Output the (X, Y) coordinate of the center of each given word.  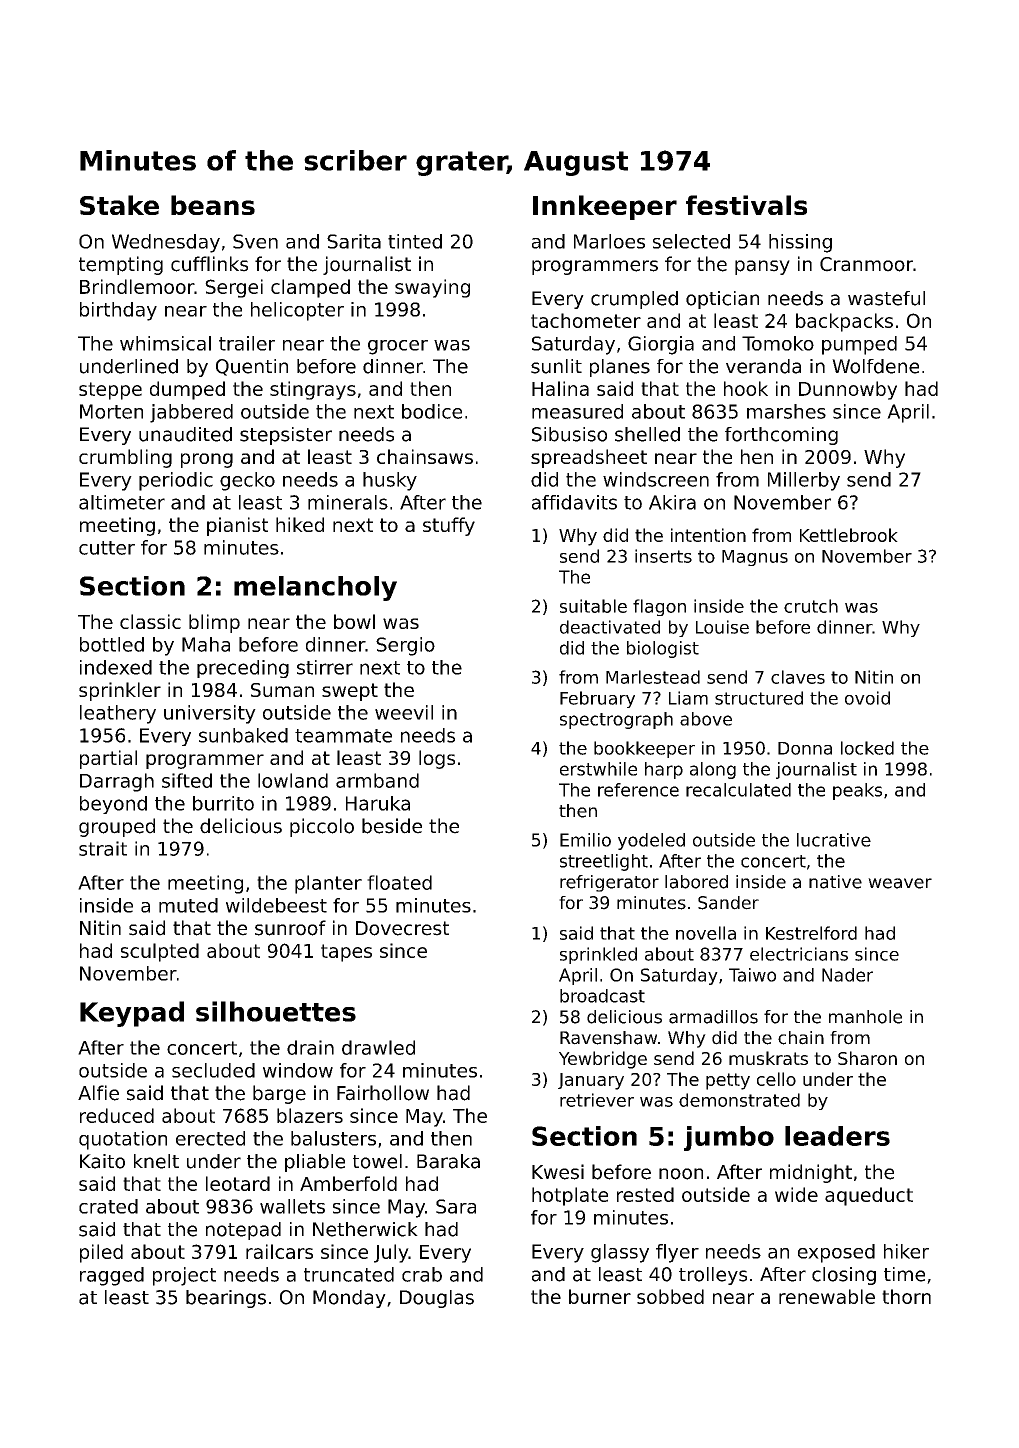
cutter (107, 548)
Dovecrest (402, 928)
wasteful (886, 298)
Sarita (354, 241)
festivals (746, 205)
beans (213, 205)
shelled (647, 434)
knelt (156, 1161)
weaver (900, 883)
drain (310, 1047)
